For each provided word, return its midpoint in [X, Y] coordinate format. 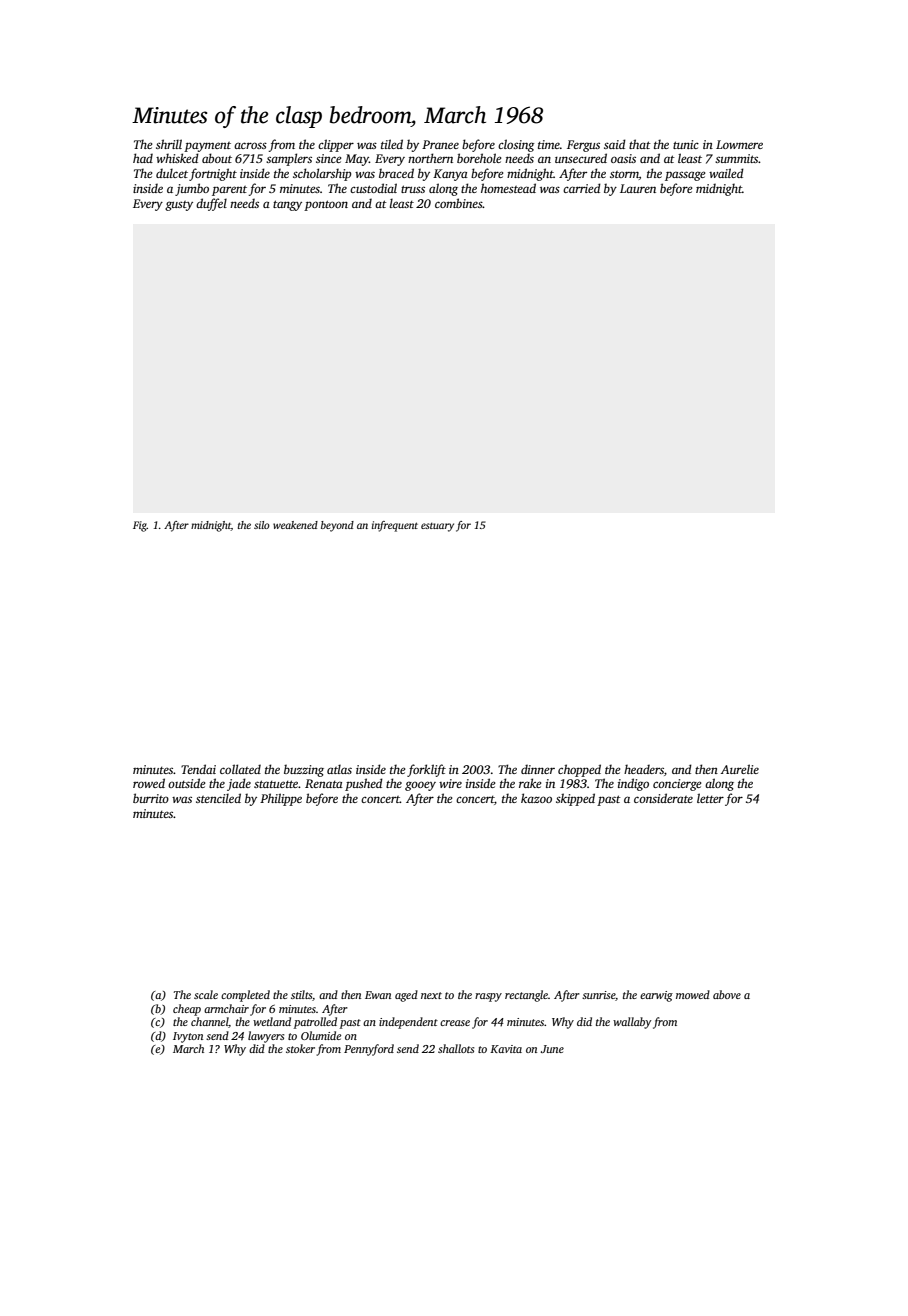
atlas [339, 769]
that [640, 144]
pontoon [326, 205]
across [250, 145]
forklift [426, 770]
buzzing [304, 770]
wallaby [632, 1023]
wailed [726, 173]
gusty [179, 206]
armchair [226, 1008]
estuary [437, 527]
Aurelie [740, 769]
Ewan [378, 995]
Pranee [440, 144]
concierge [677, 785]
